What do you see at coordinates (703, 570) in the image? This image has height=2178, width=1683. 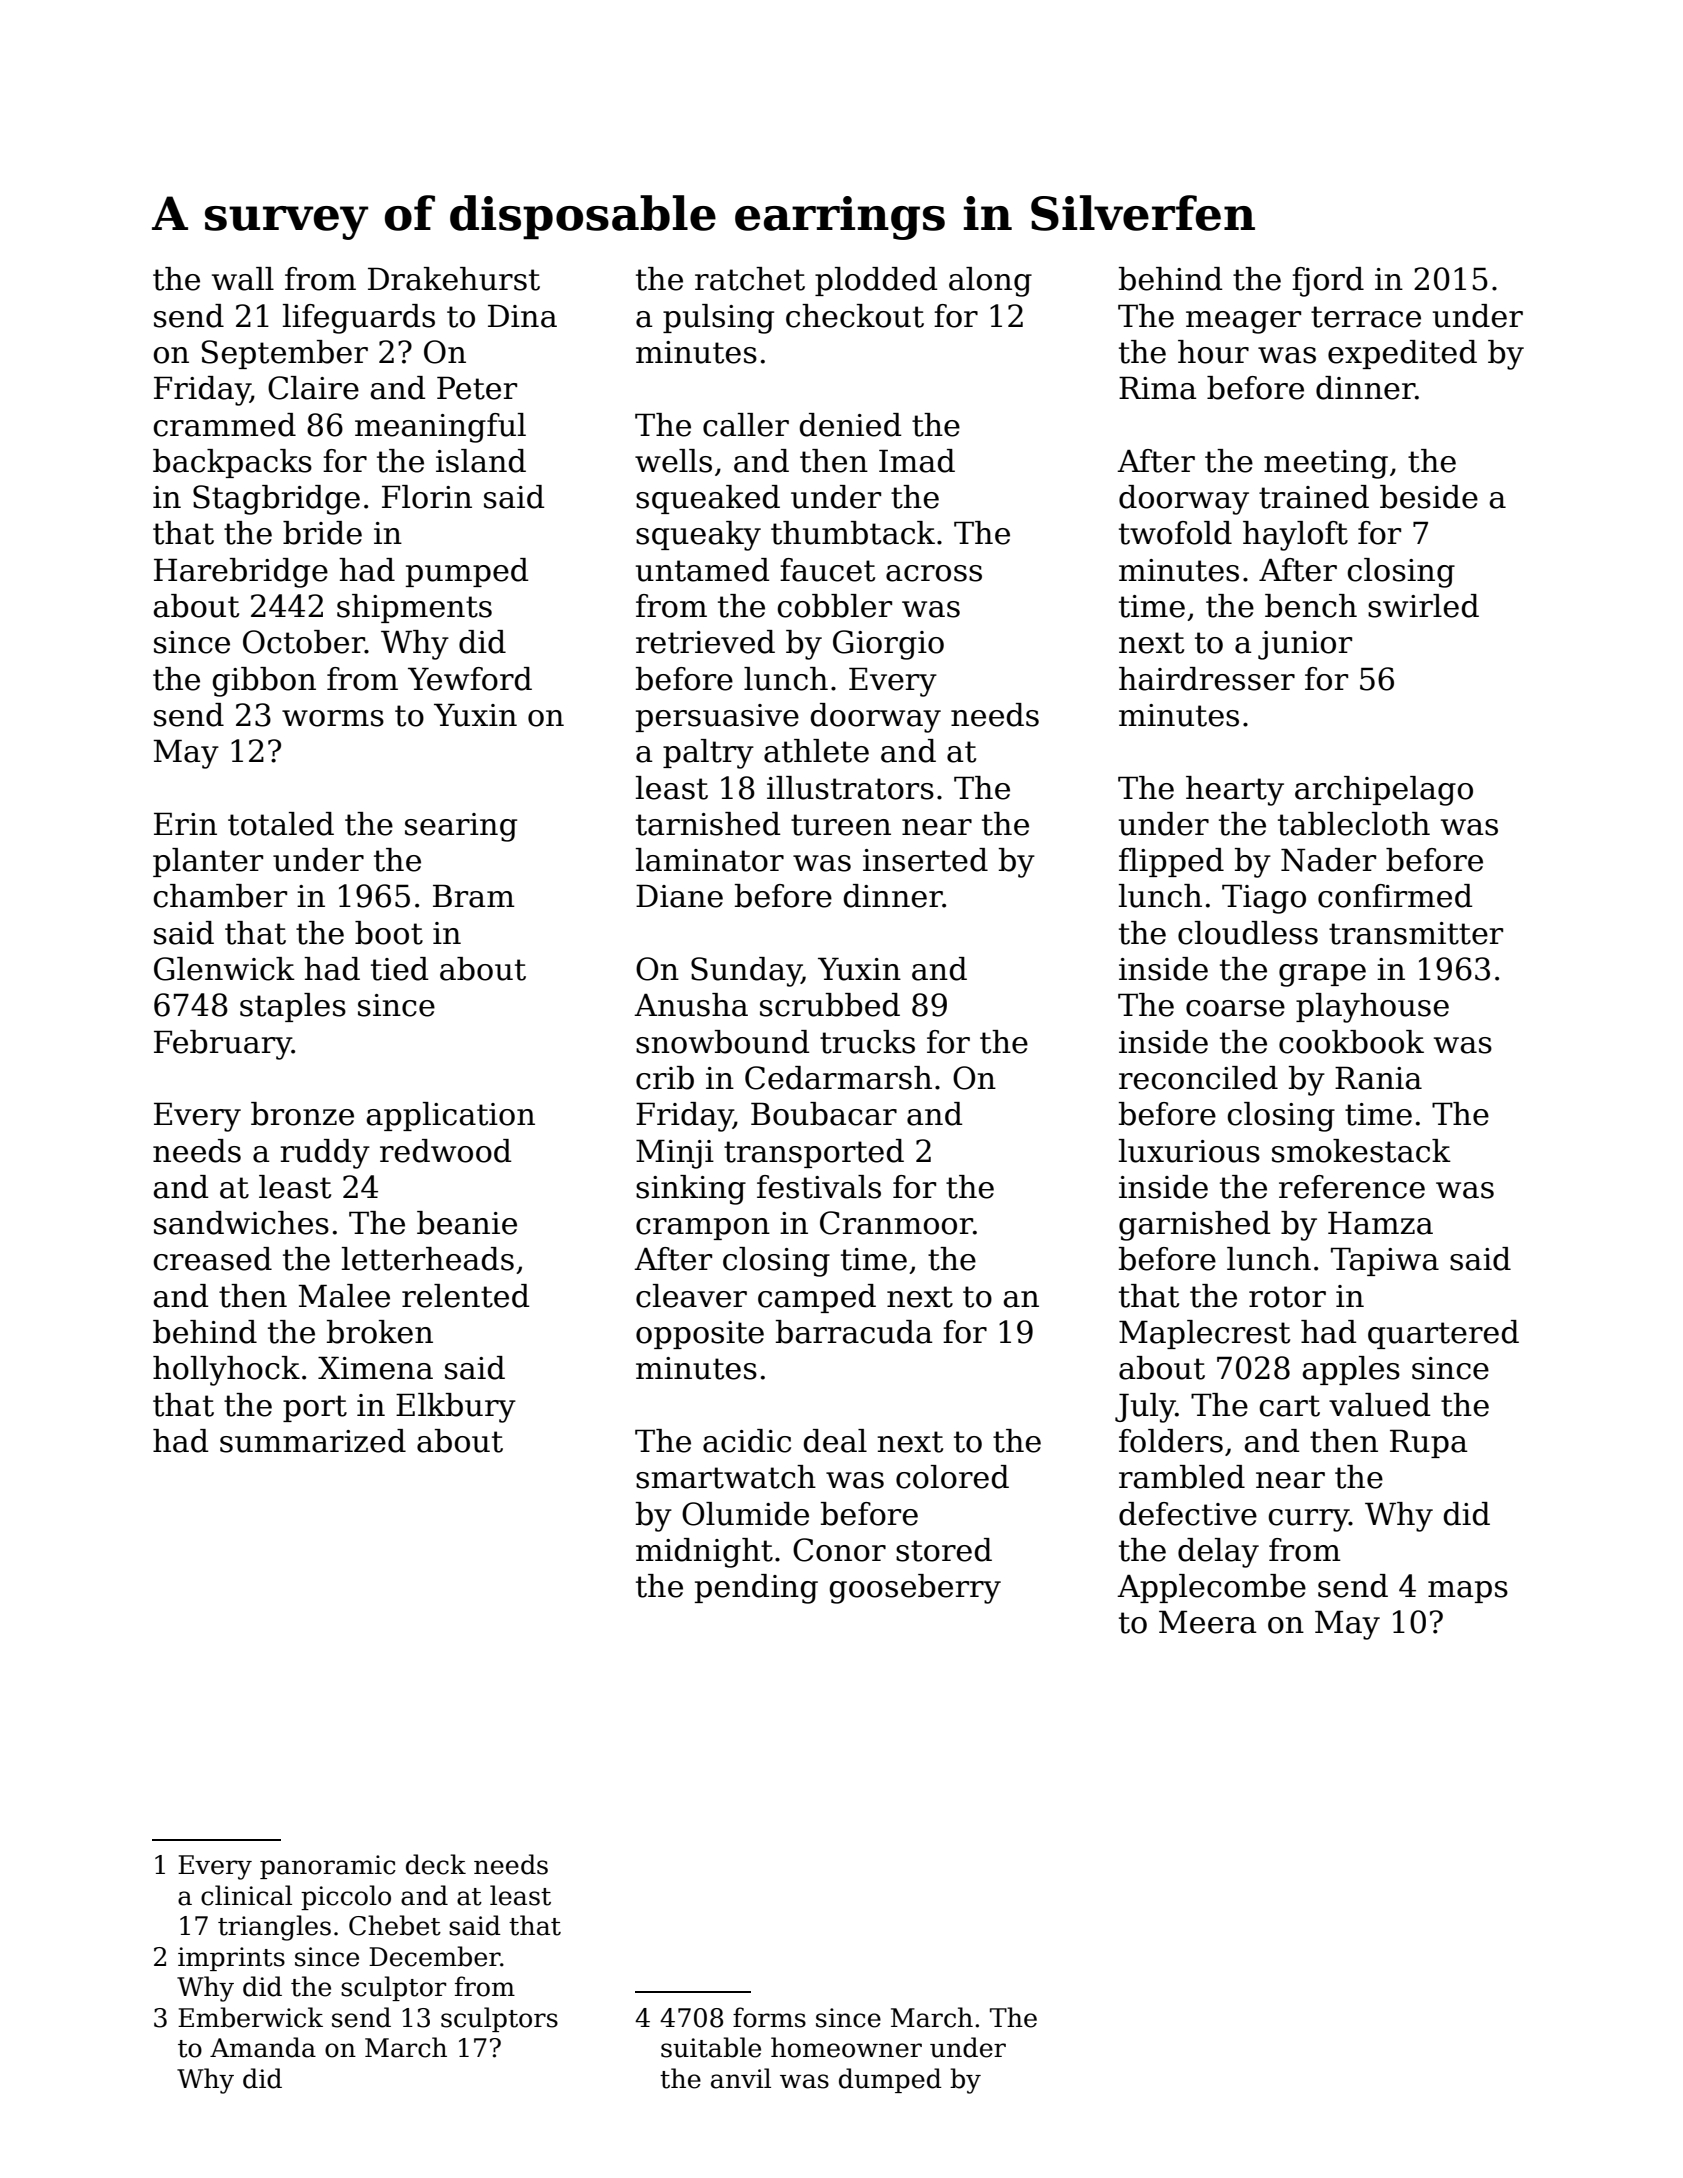 I see `untamed` at bounding box center [703, 570].
